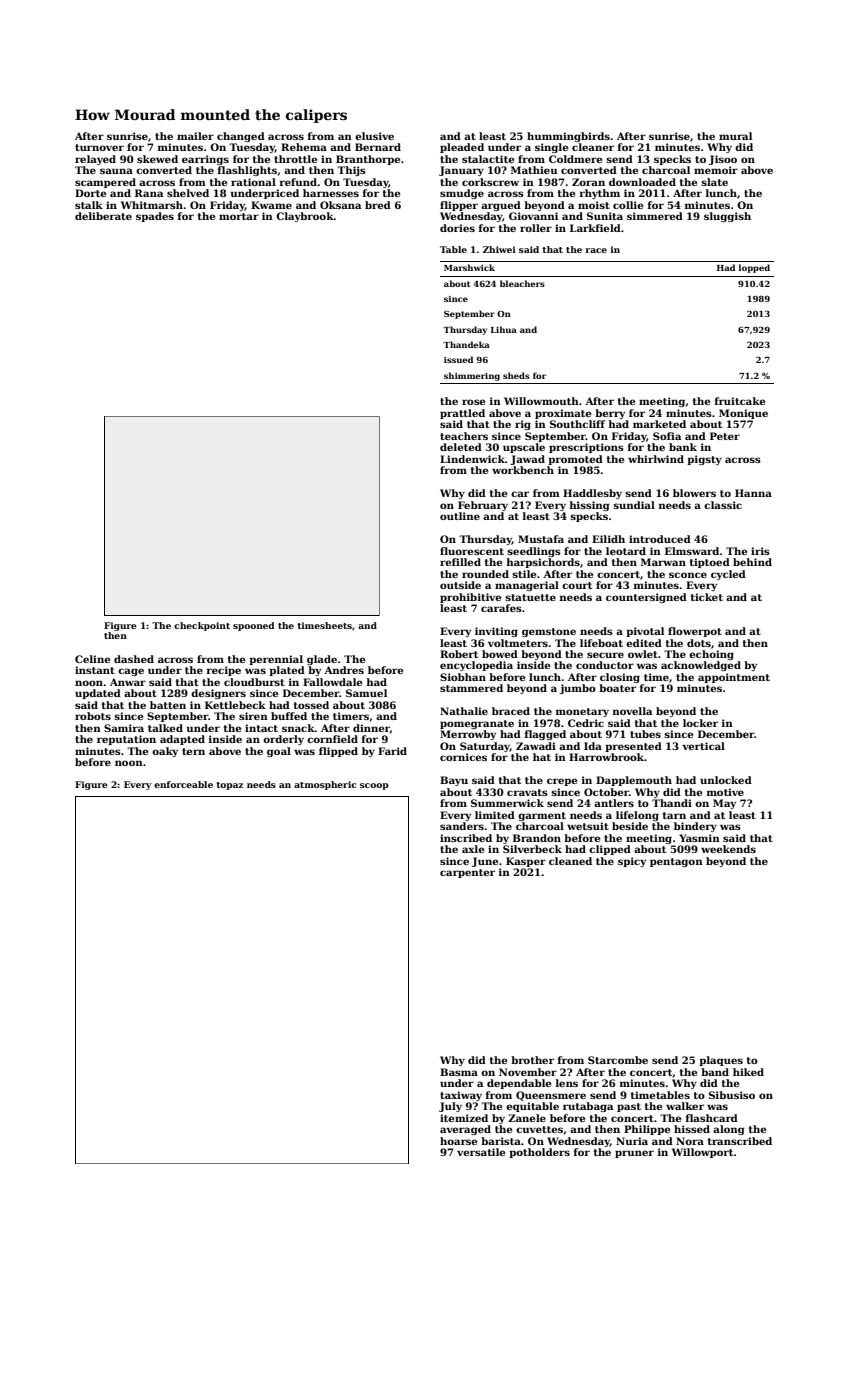 This screenshot has height=1400, width=849. What do you see at coordinates (735, 136) in the screenshot?
I see `mural` at bounding box center [735, 136].
